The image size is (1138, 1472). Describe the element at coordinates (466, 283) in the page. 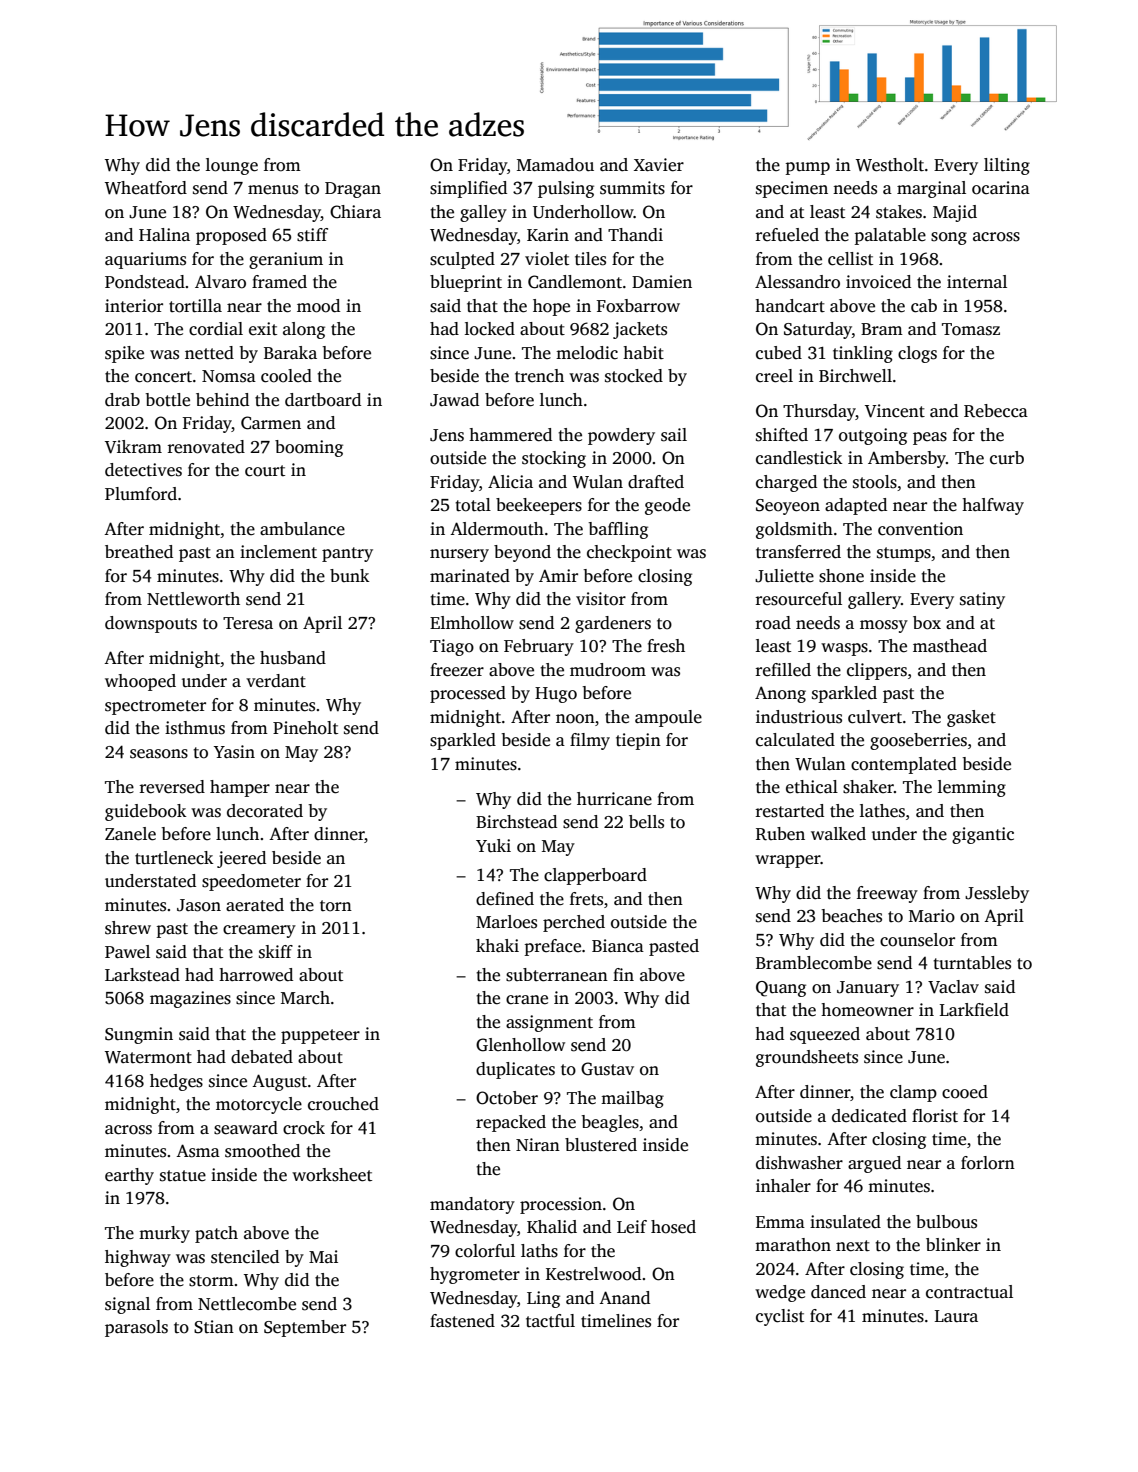

I see `blueprint` at that location.
